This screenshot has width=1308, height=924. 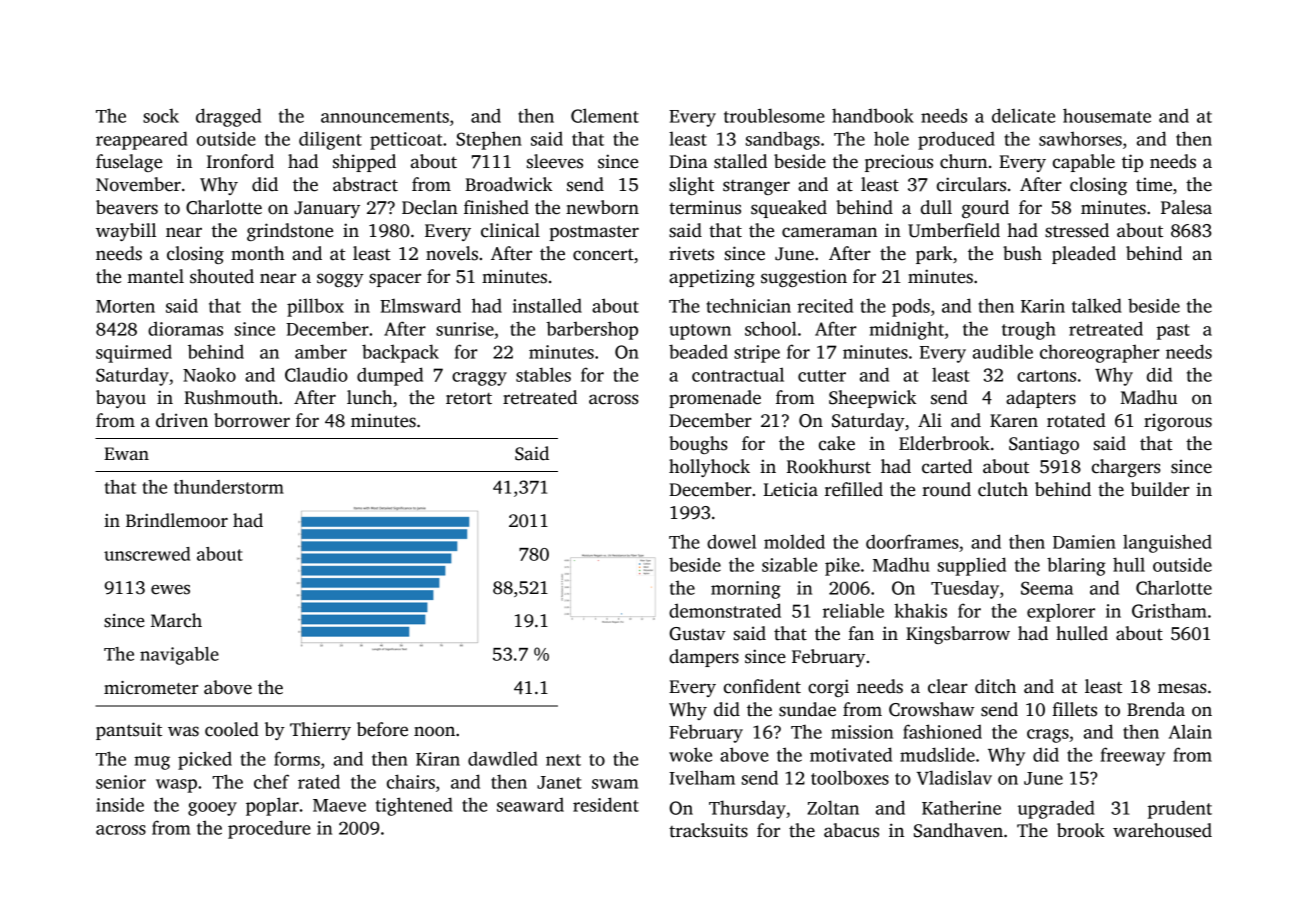 What do you see at coordinates (179, 656) in the screenshot?
I see `navigable` at bounding box center [179, 656].
